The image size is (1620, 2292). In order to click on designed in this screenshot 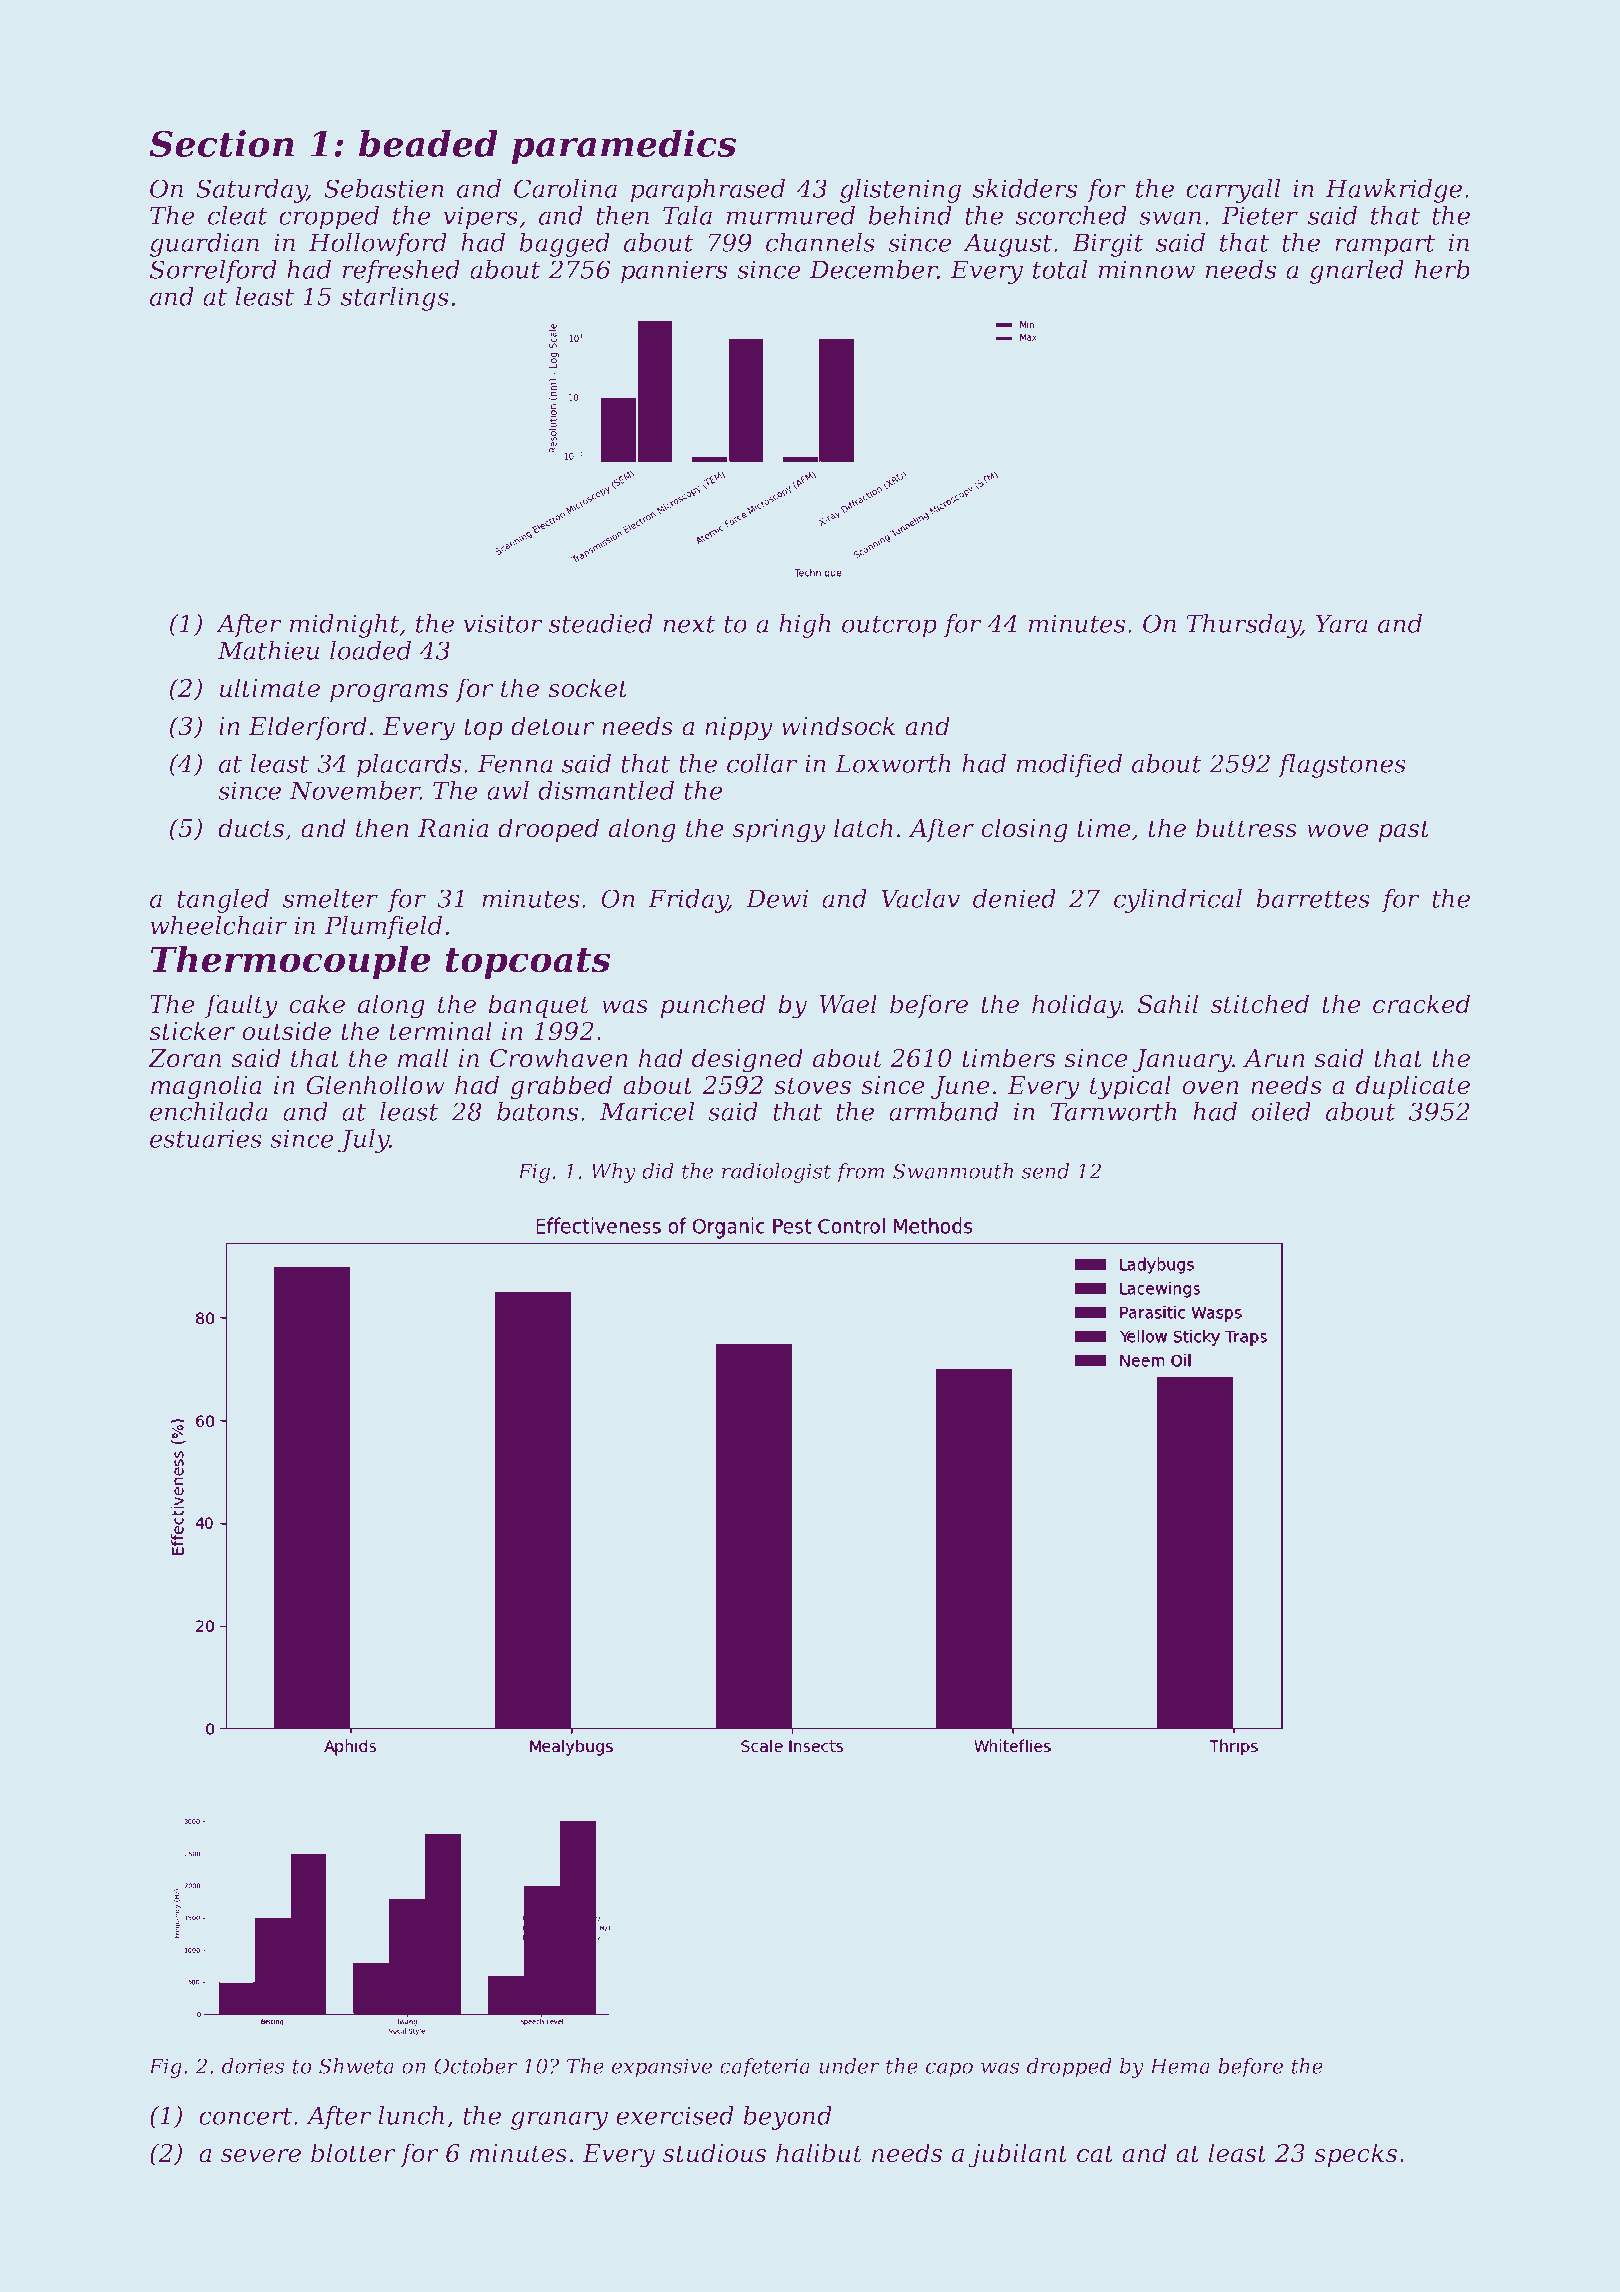, I will do `click(747, 1060)`.
